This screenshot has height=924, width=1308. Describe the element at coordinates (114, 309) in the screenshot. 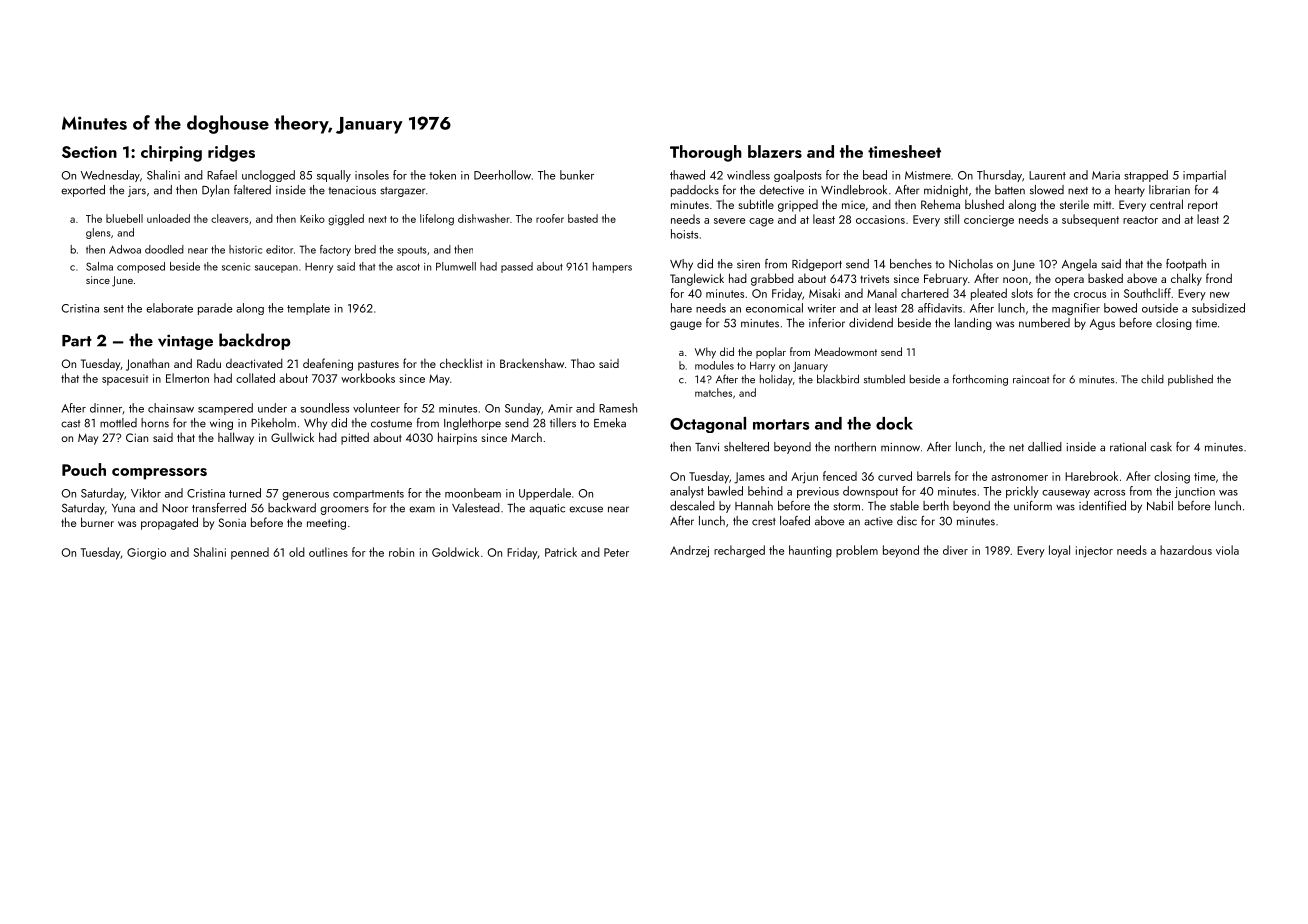

I see `sent` at that location.
